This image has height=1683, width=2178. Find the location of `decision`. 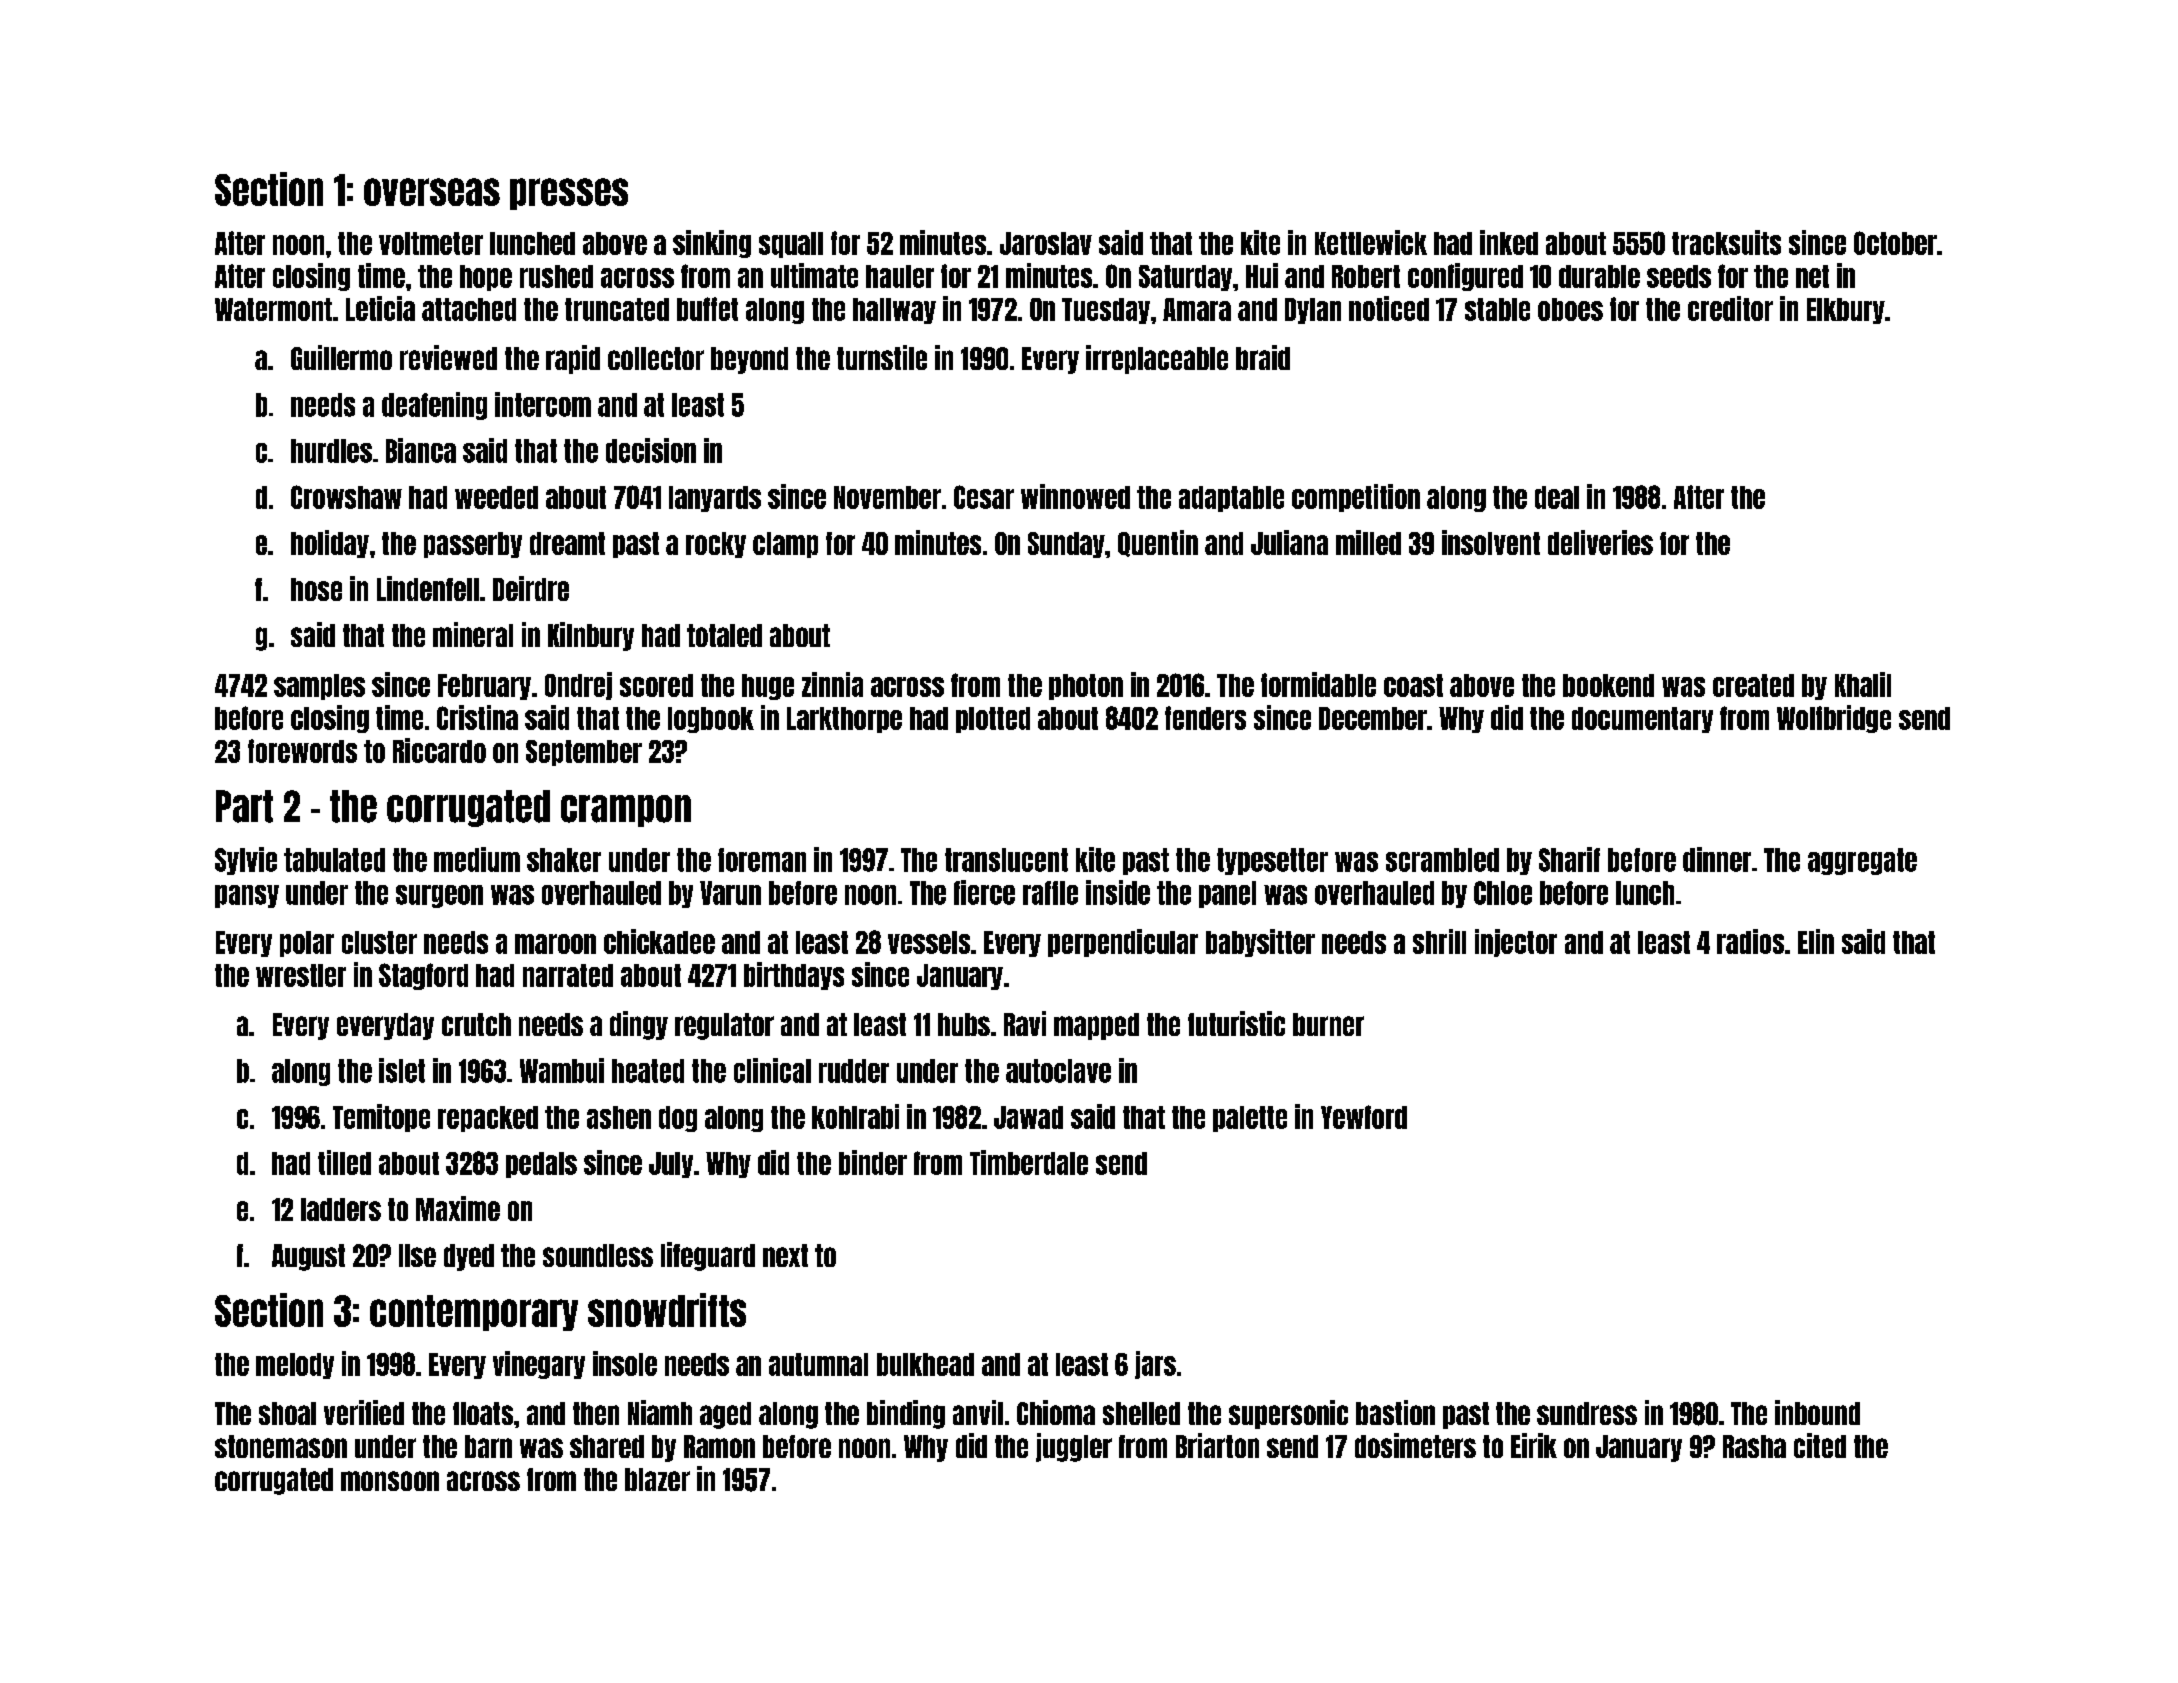

decision is located at coordinates (651, 450).
